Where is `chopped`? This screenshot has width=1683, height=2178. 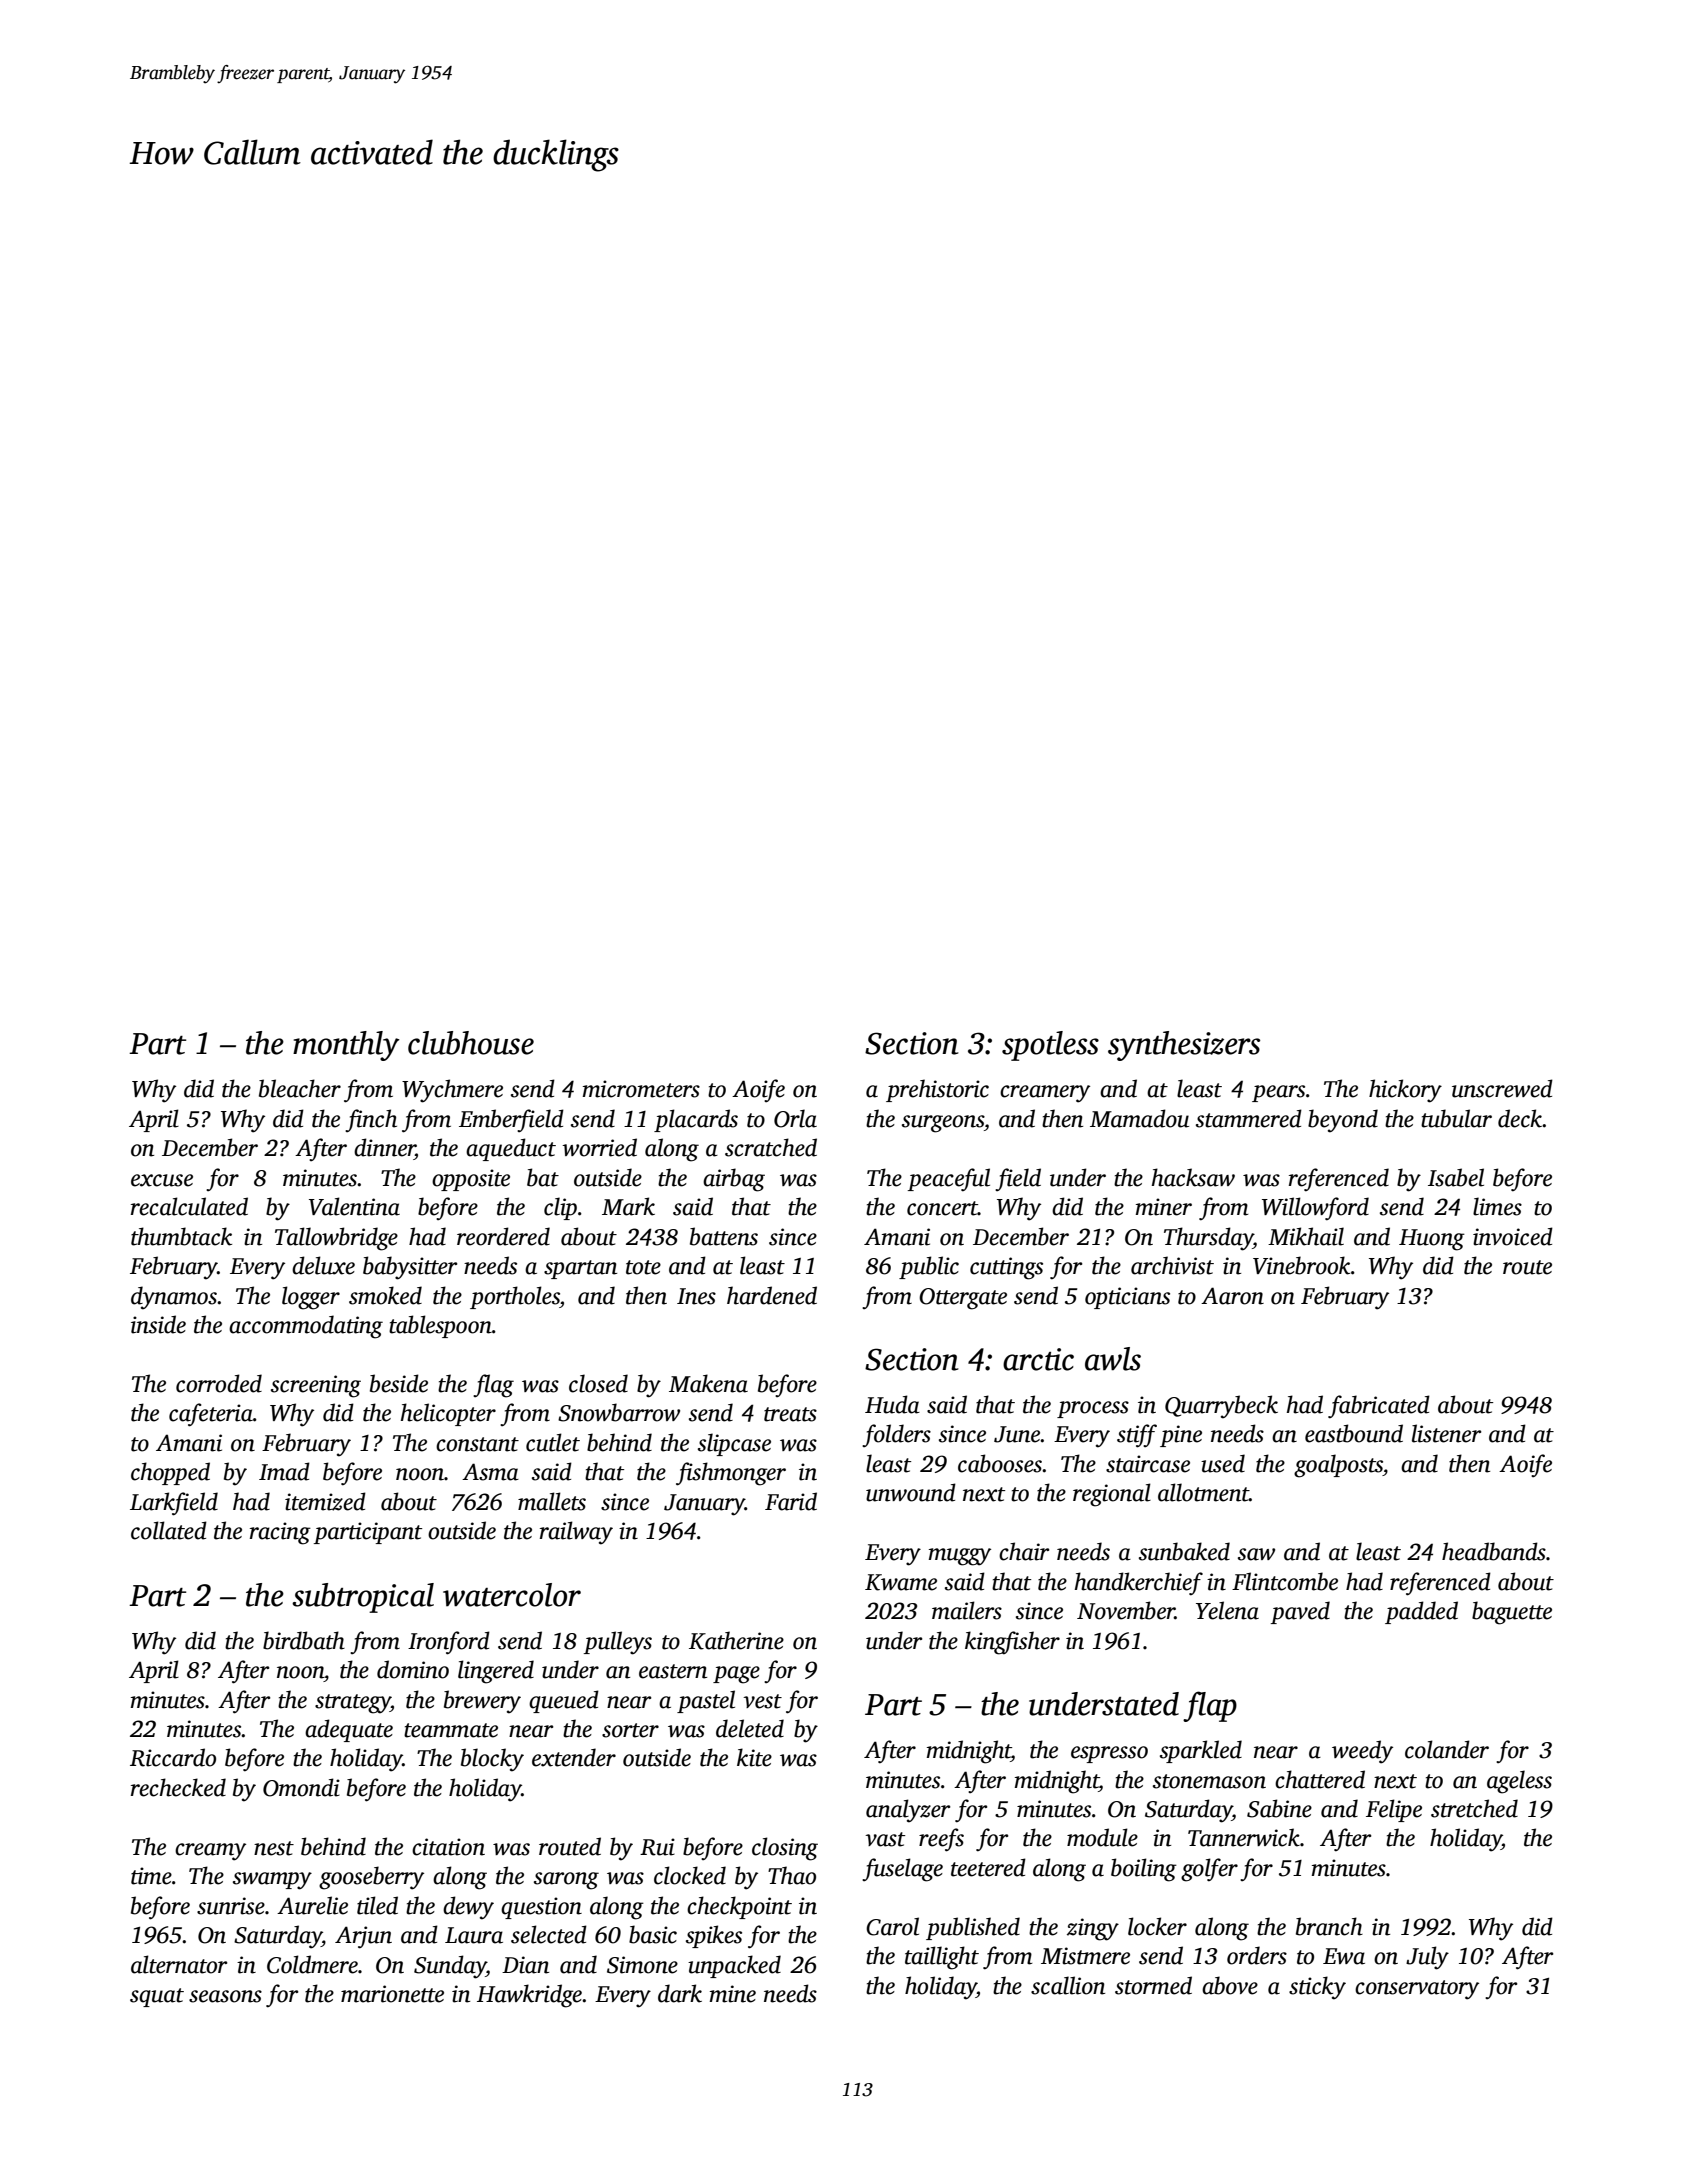
chopped is located at coordinates (170, 1473).
